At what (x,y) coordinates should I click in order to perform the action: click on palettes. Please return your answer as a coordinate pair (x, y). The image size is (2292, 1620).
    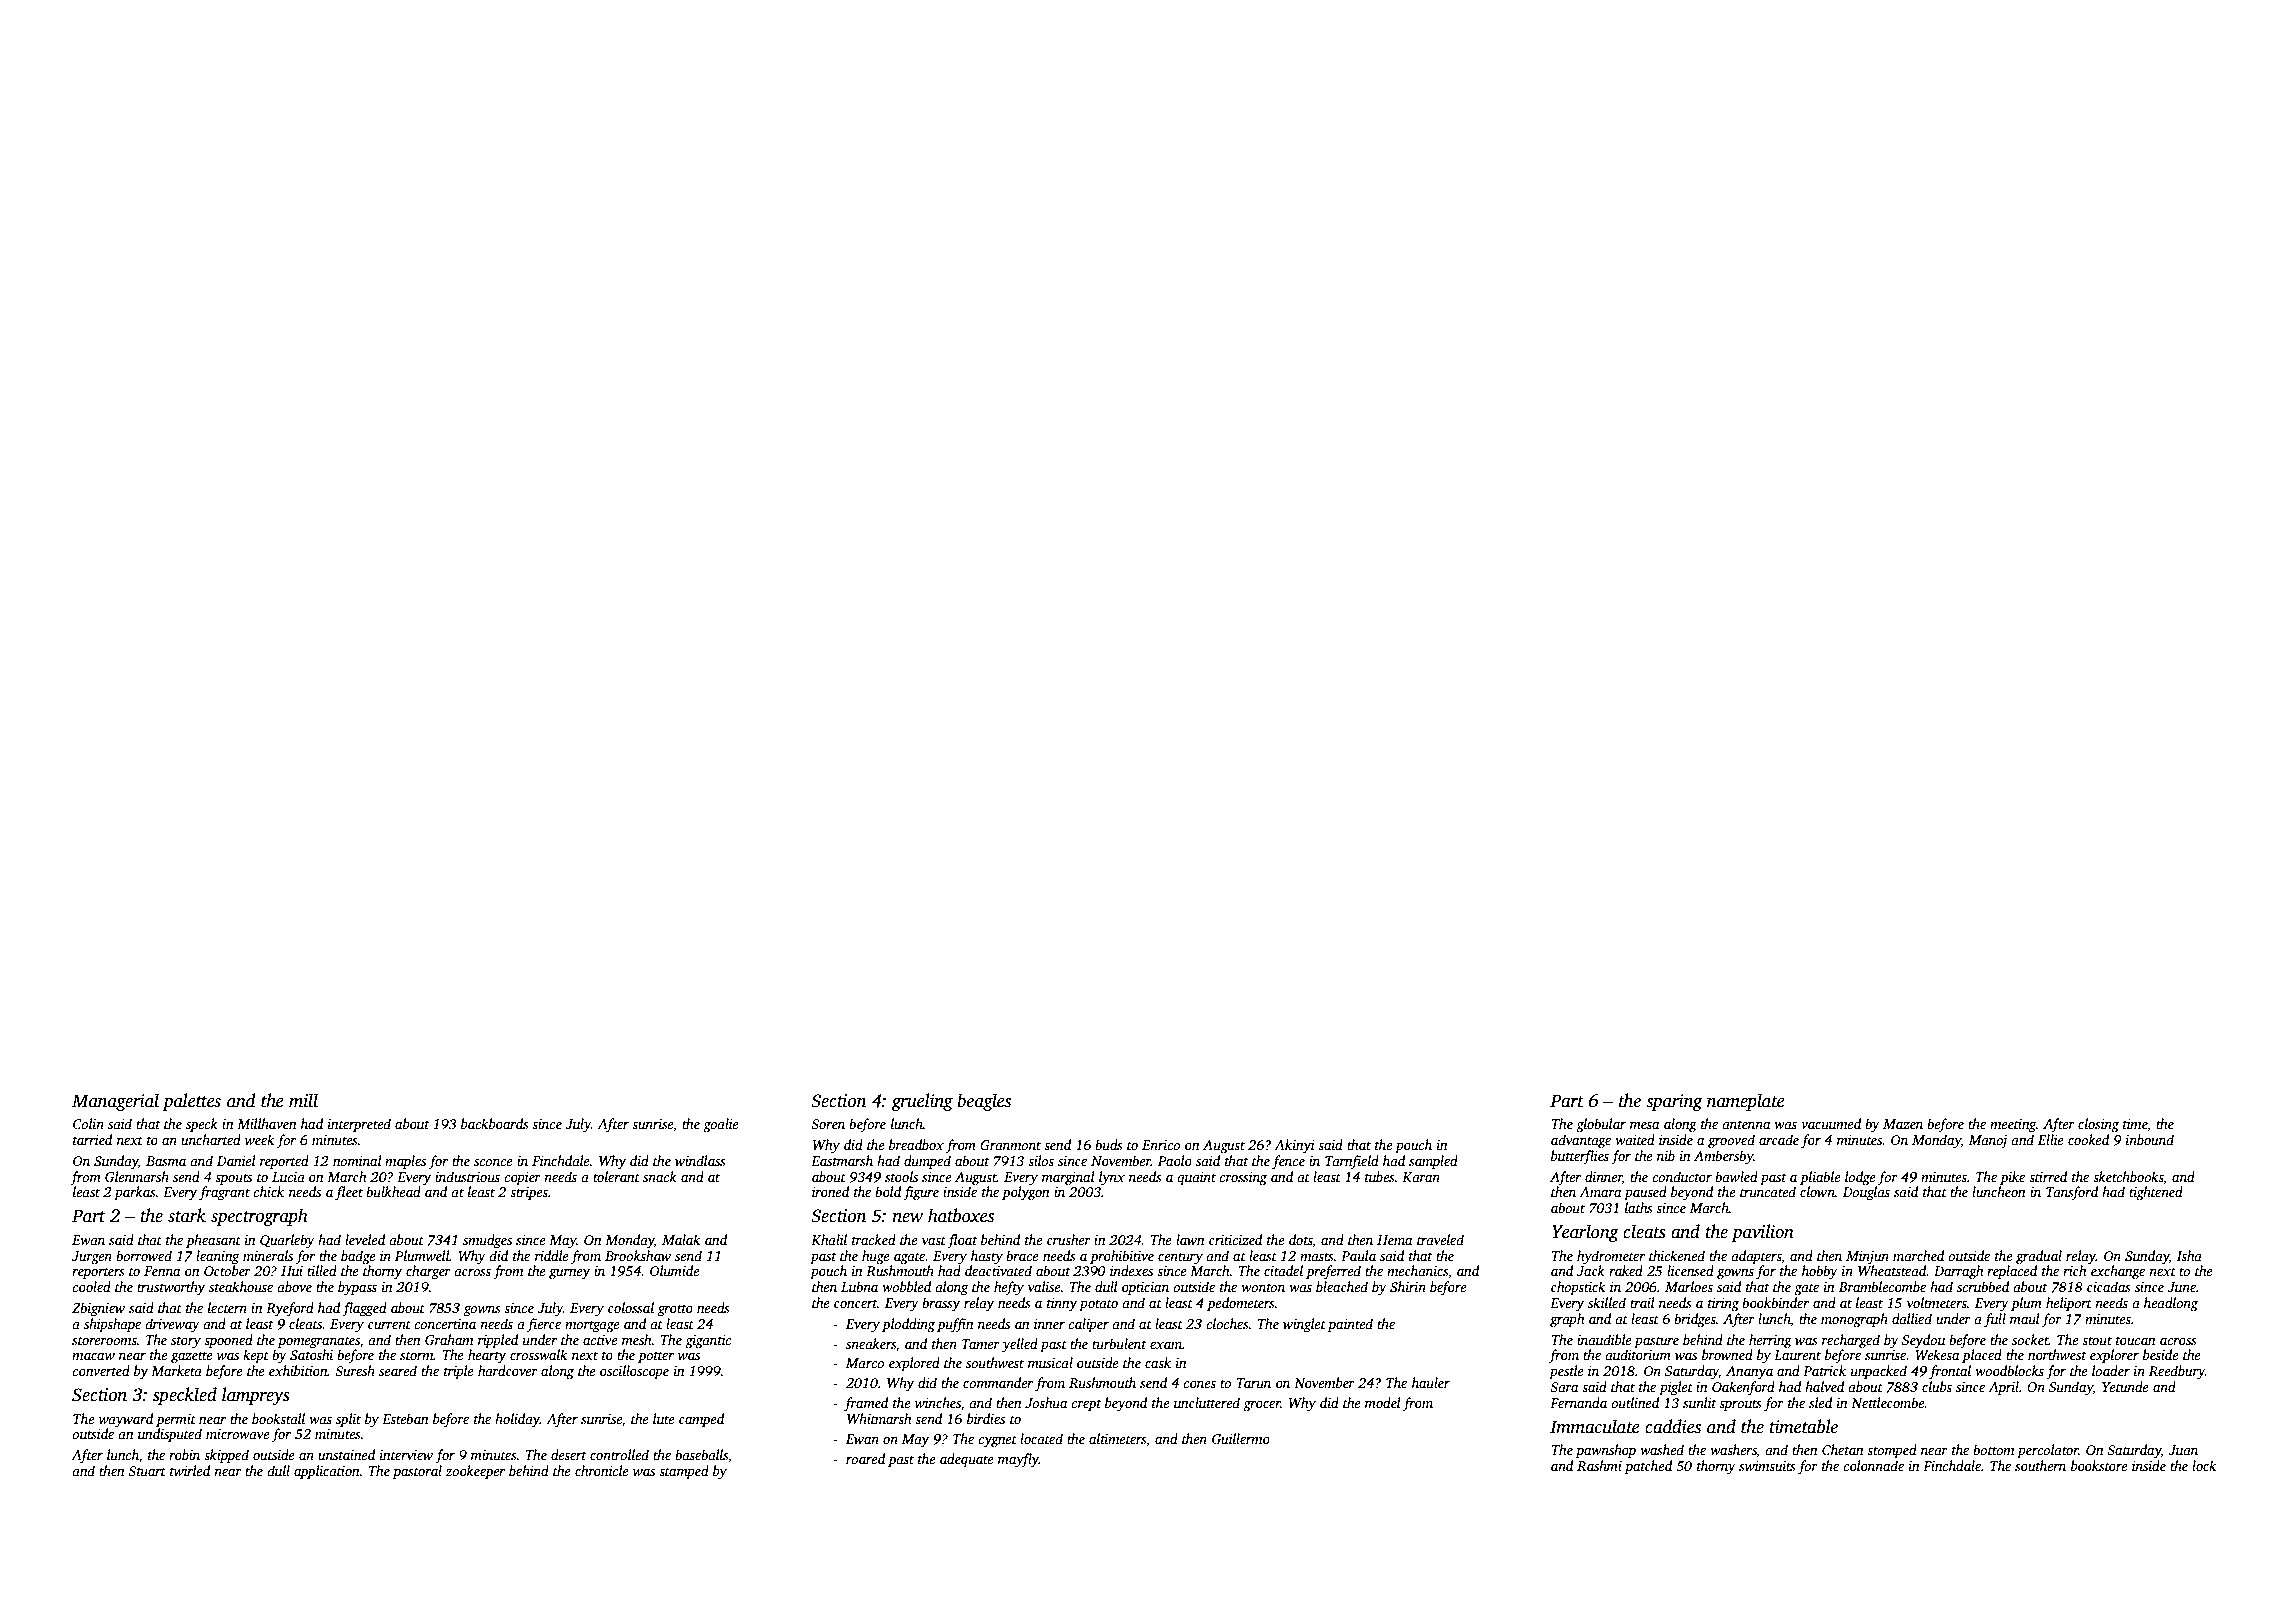
    Looking at the image, I should click on (191, 1102).
